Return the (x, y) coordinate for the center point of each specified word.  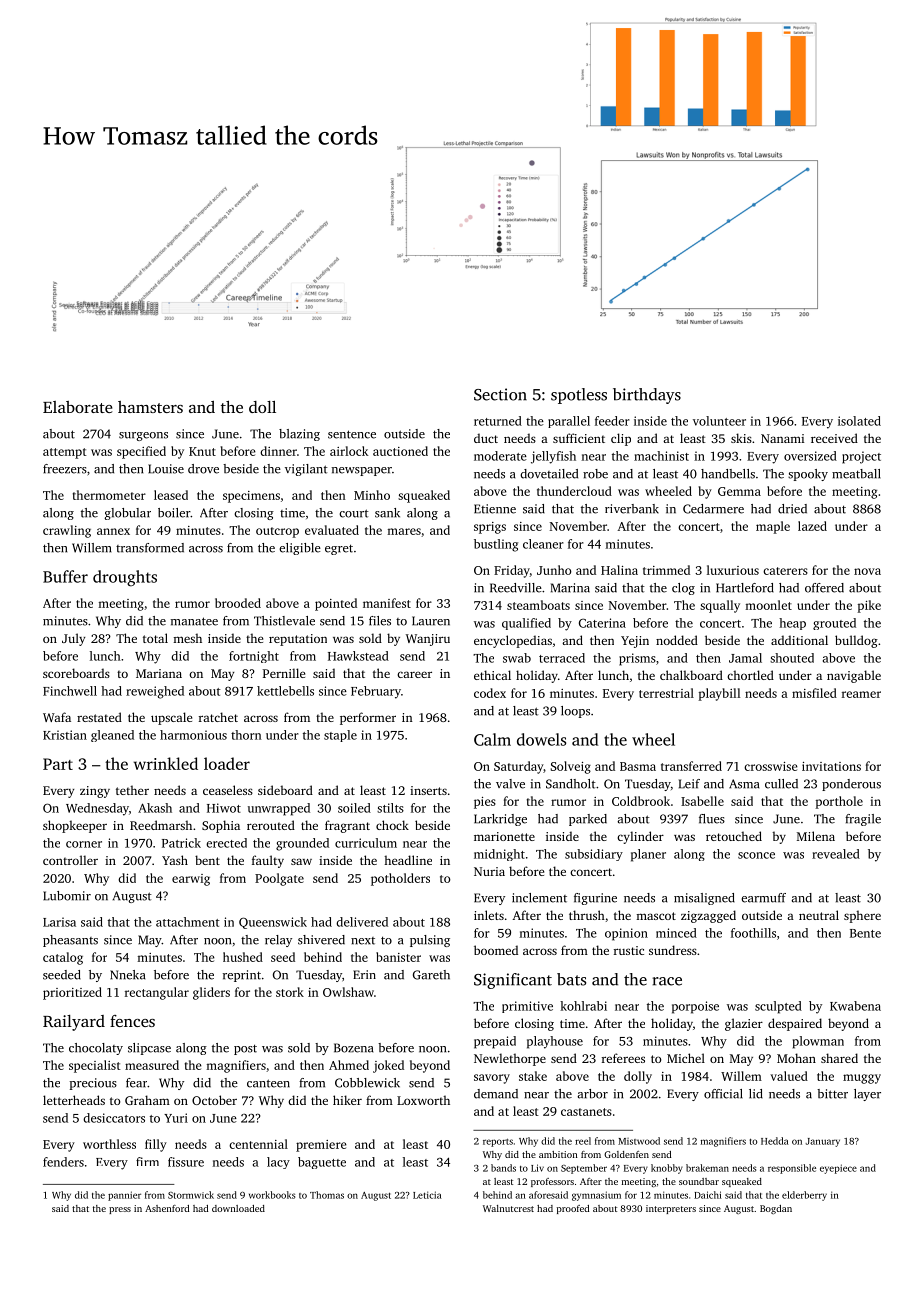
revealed (836, 854)
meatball (856, 474)
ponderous (851, 785)
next (363, 941)
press (120, 1210)
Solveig (570, 767)
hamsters (150, 407)
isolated (859, 421)
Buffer (65, 576)
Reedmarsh (161, 825)
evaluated (332, 530)
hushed (243, 957)
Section (500, 394)
